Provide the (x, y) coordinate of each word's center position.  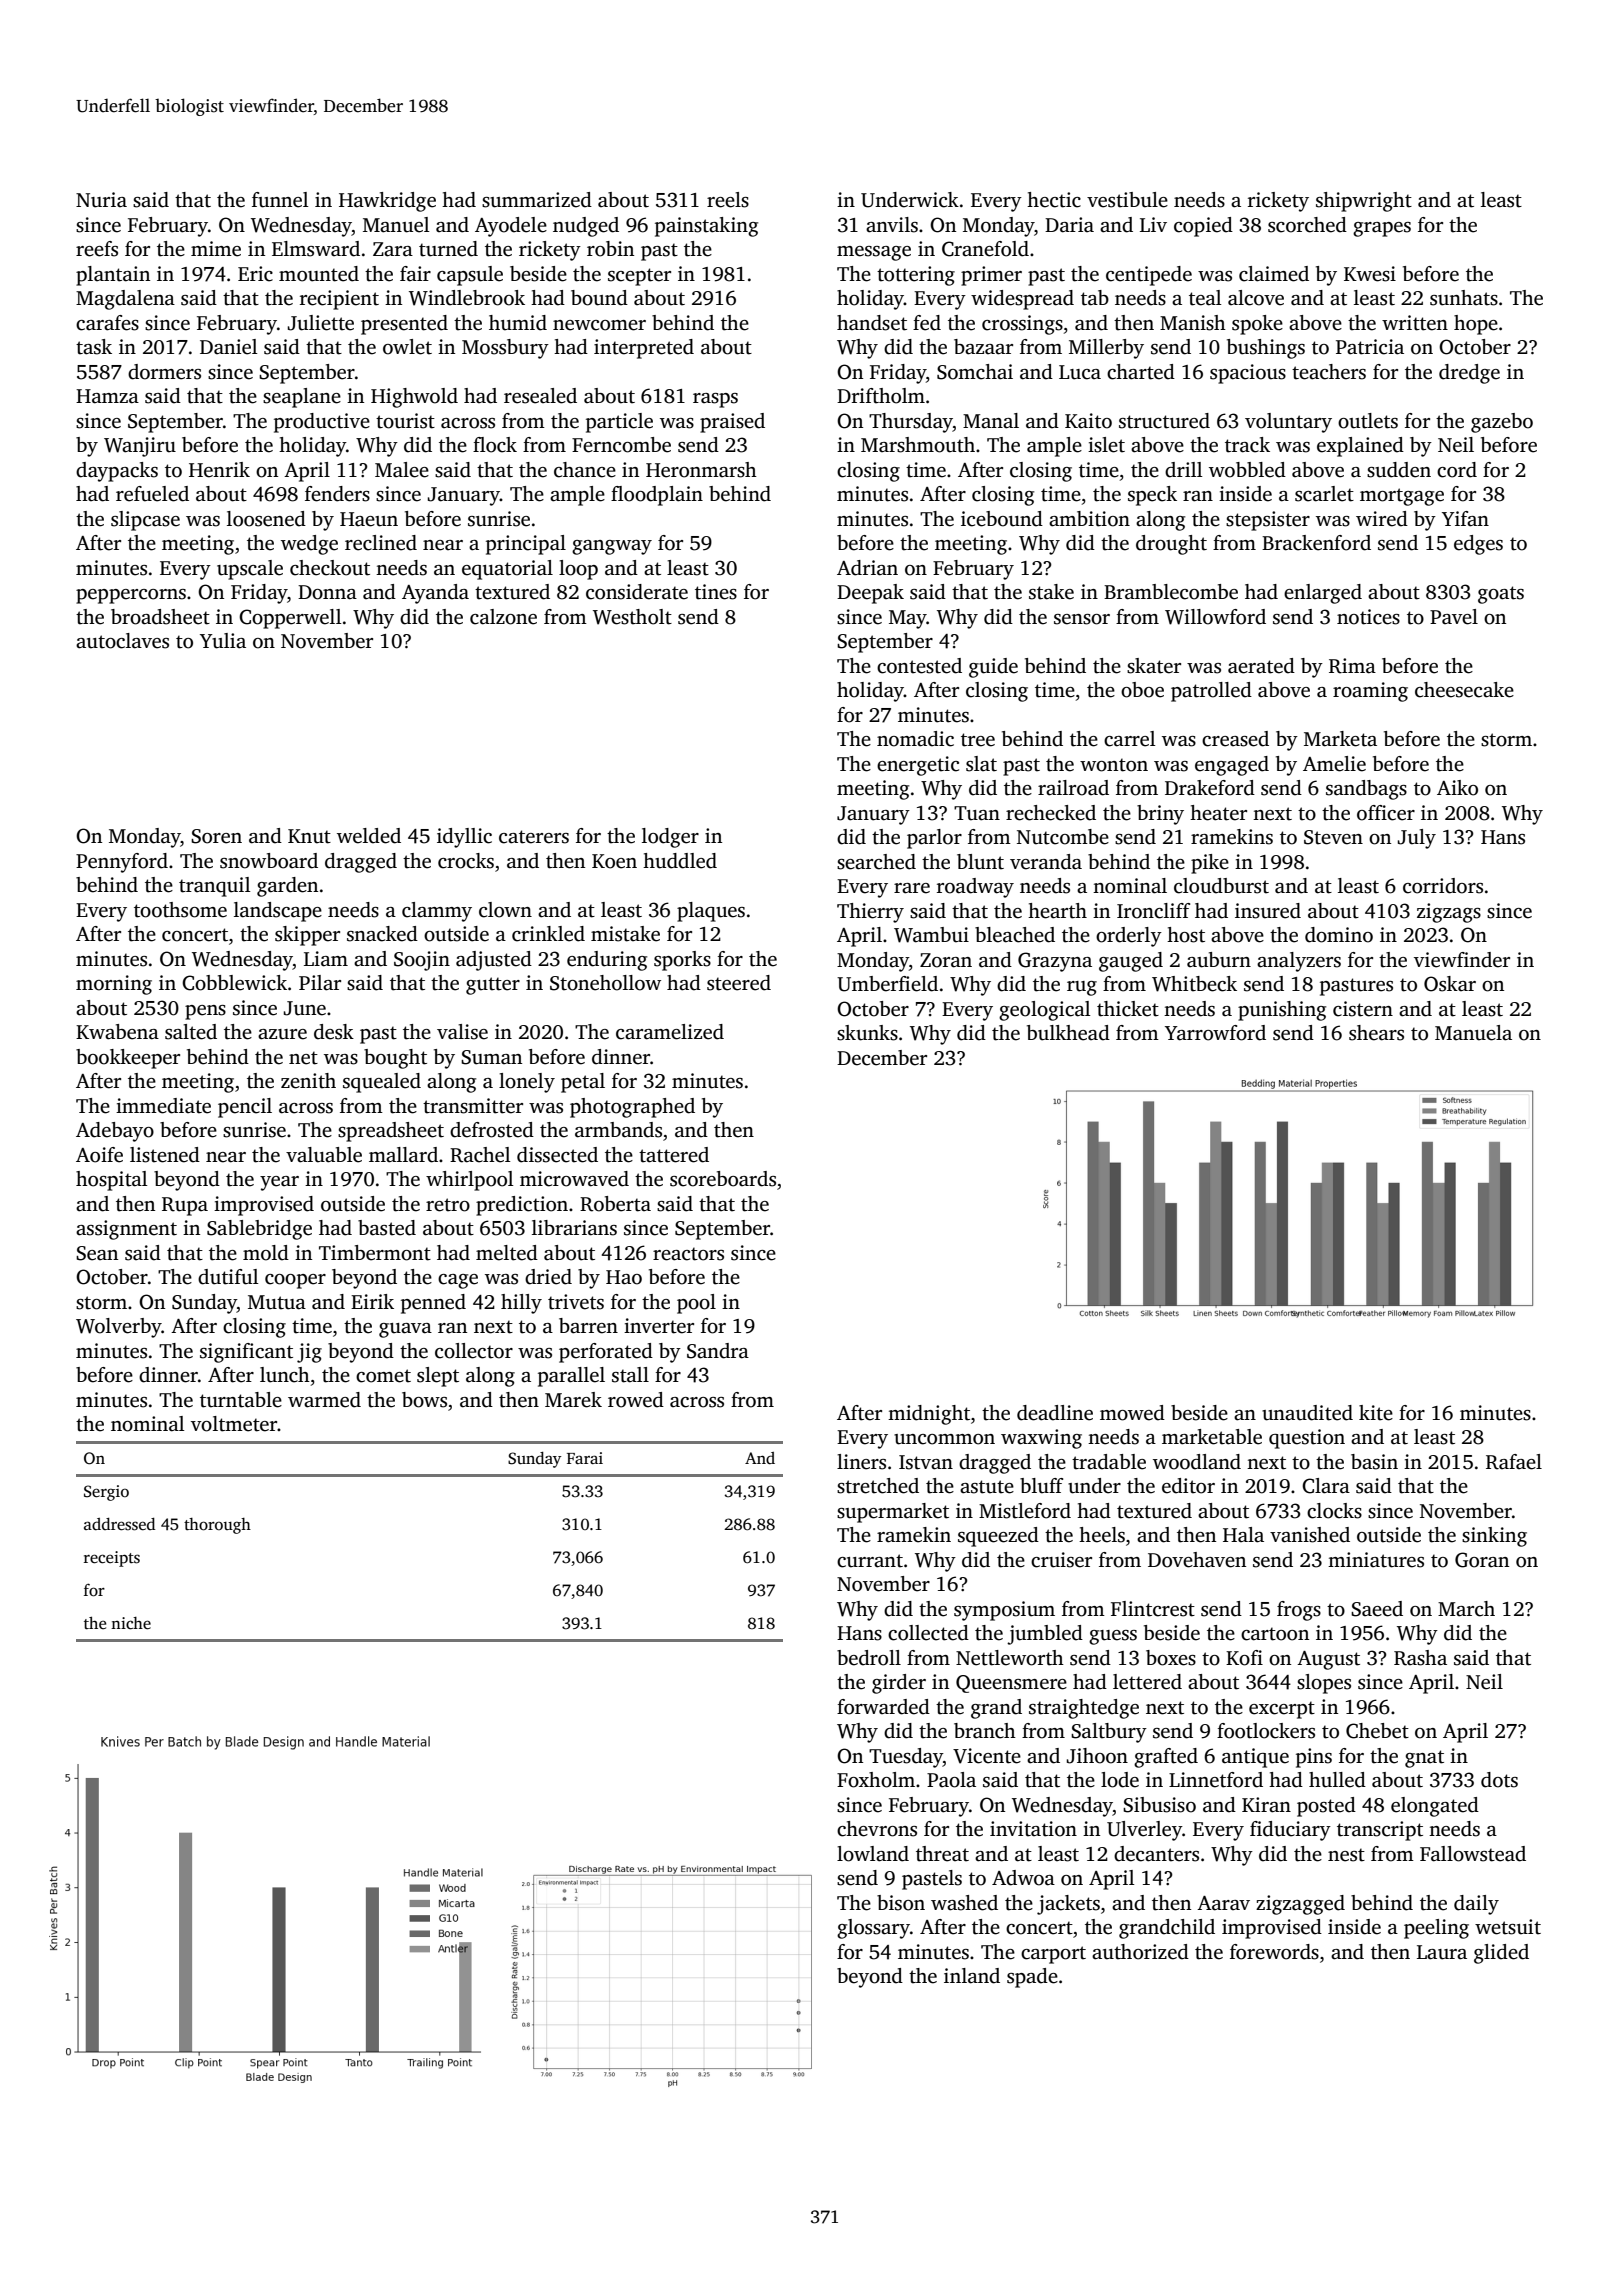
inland (972, 1976)
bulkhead (1068, 1033)
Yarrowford (1215, 1033)
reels (728, 200)
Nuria (101, 200)
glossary (873, 1929)
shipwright (1364, 202)
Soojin (422, 961)
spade (1032, 1978)
